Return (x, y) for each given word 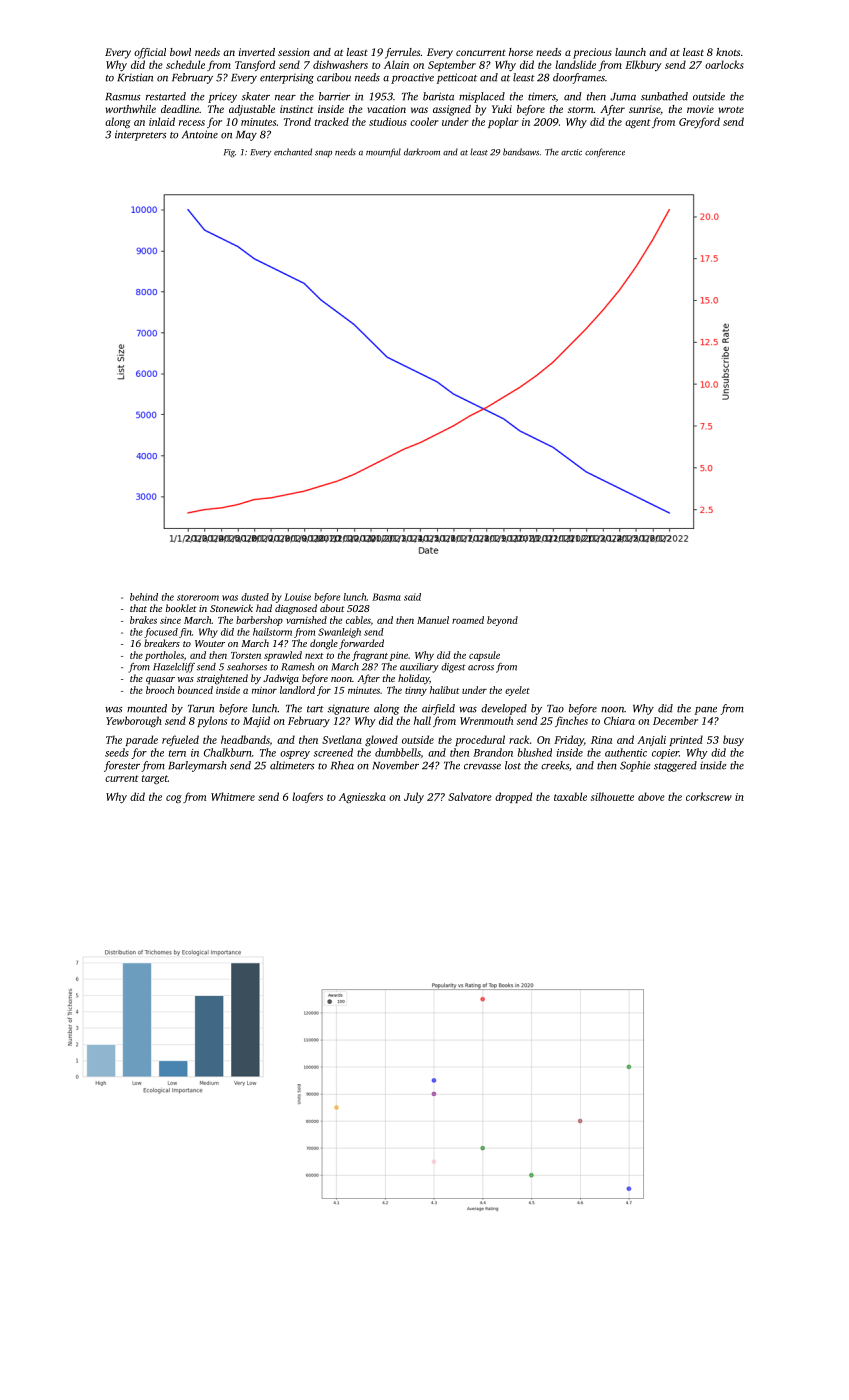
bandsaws (521, 152)
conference (605, 152)
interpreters (140, 135)
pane (705, 711)
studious (388, 121)
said (412, 597)
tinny (416, 691)
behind (144, 597)
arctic (571, 152)
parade (141, 740)
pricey (222, 97)
